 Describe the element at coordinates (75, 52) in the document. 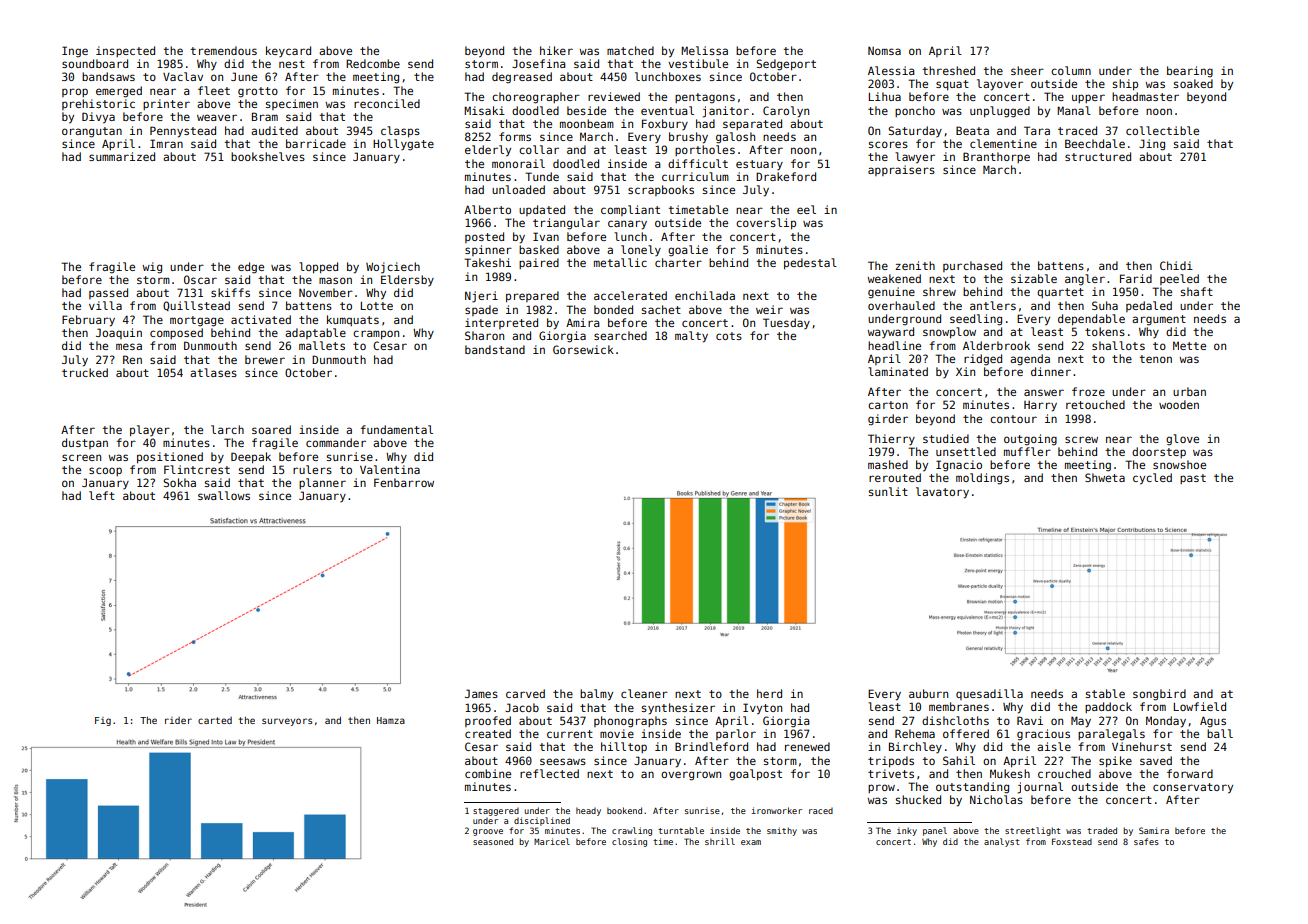

I see `Inge` at that location.
